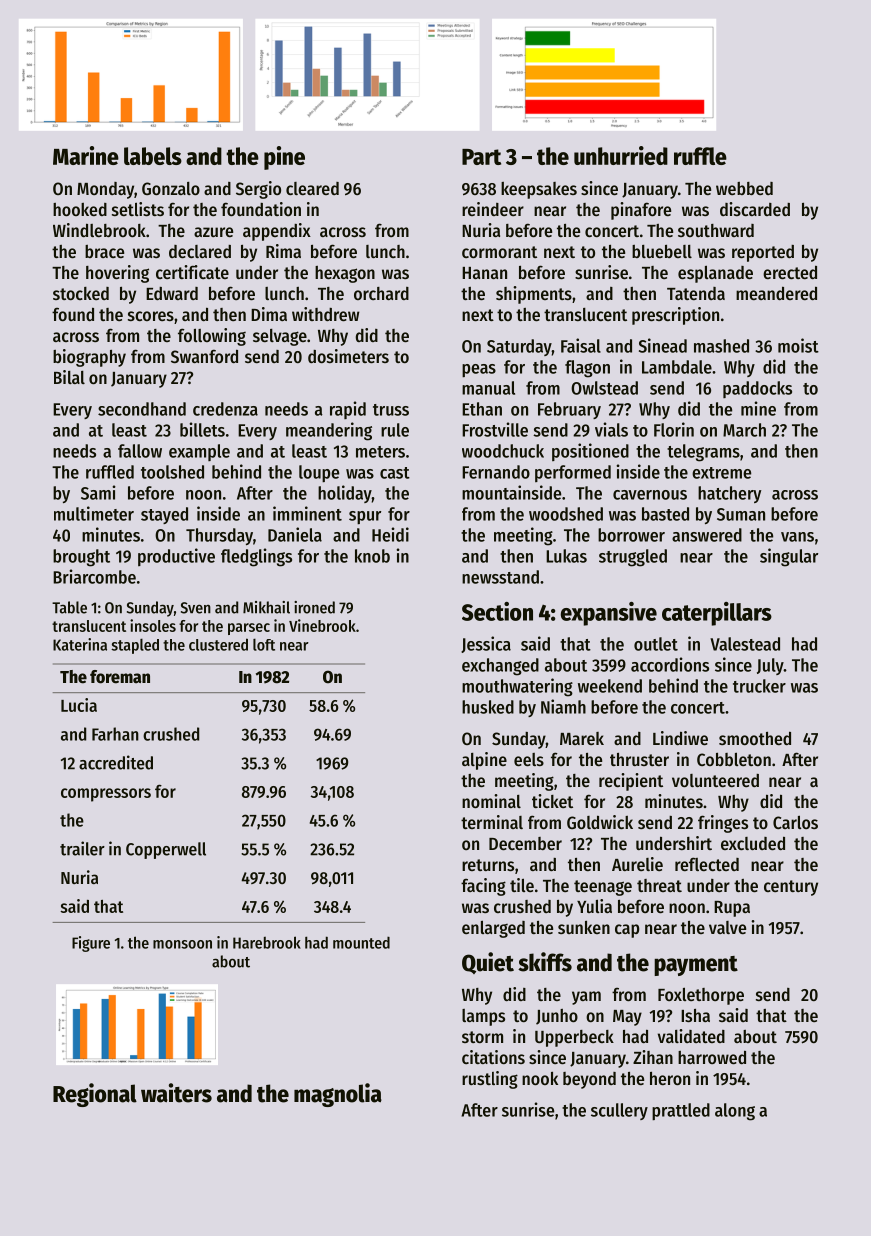  Describe the element at coordinates (619, 1111) in the screenshot. I see `scullery` at that location.
